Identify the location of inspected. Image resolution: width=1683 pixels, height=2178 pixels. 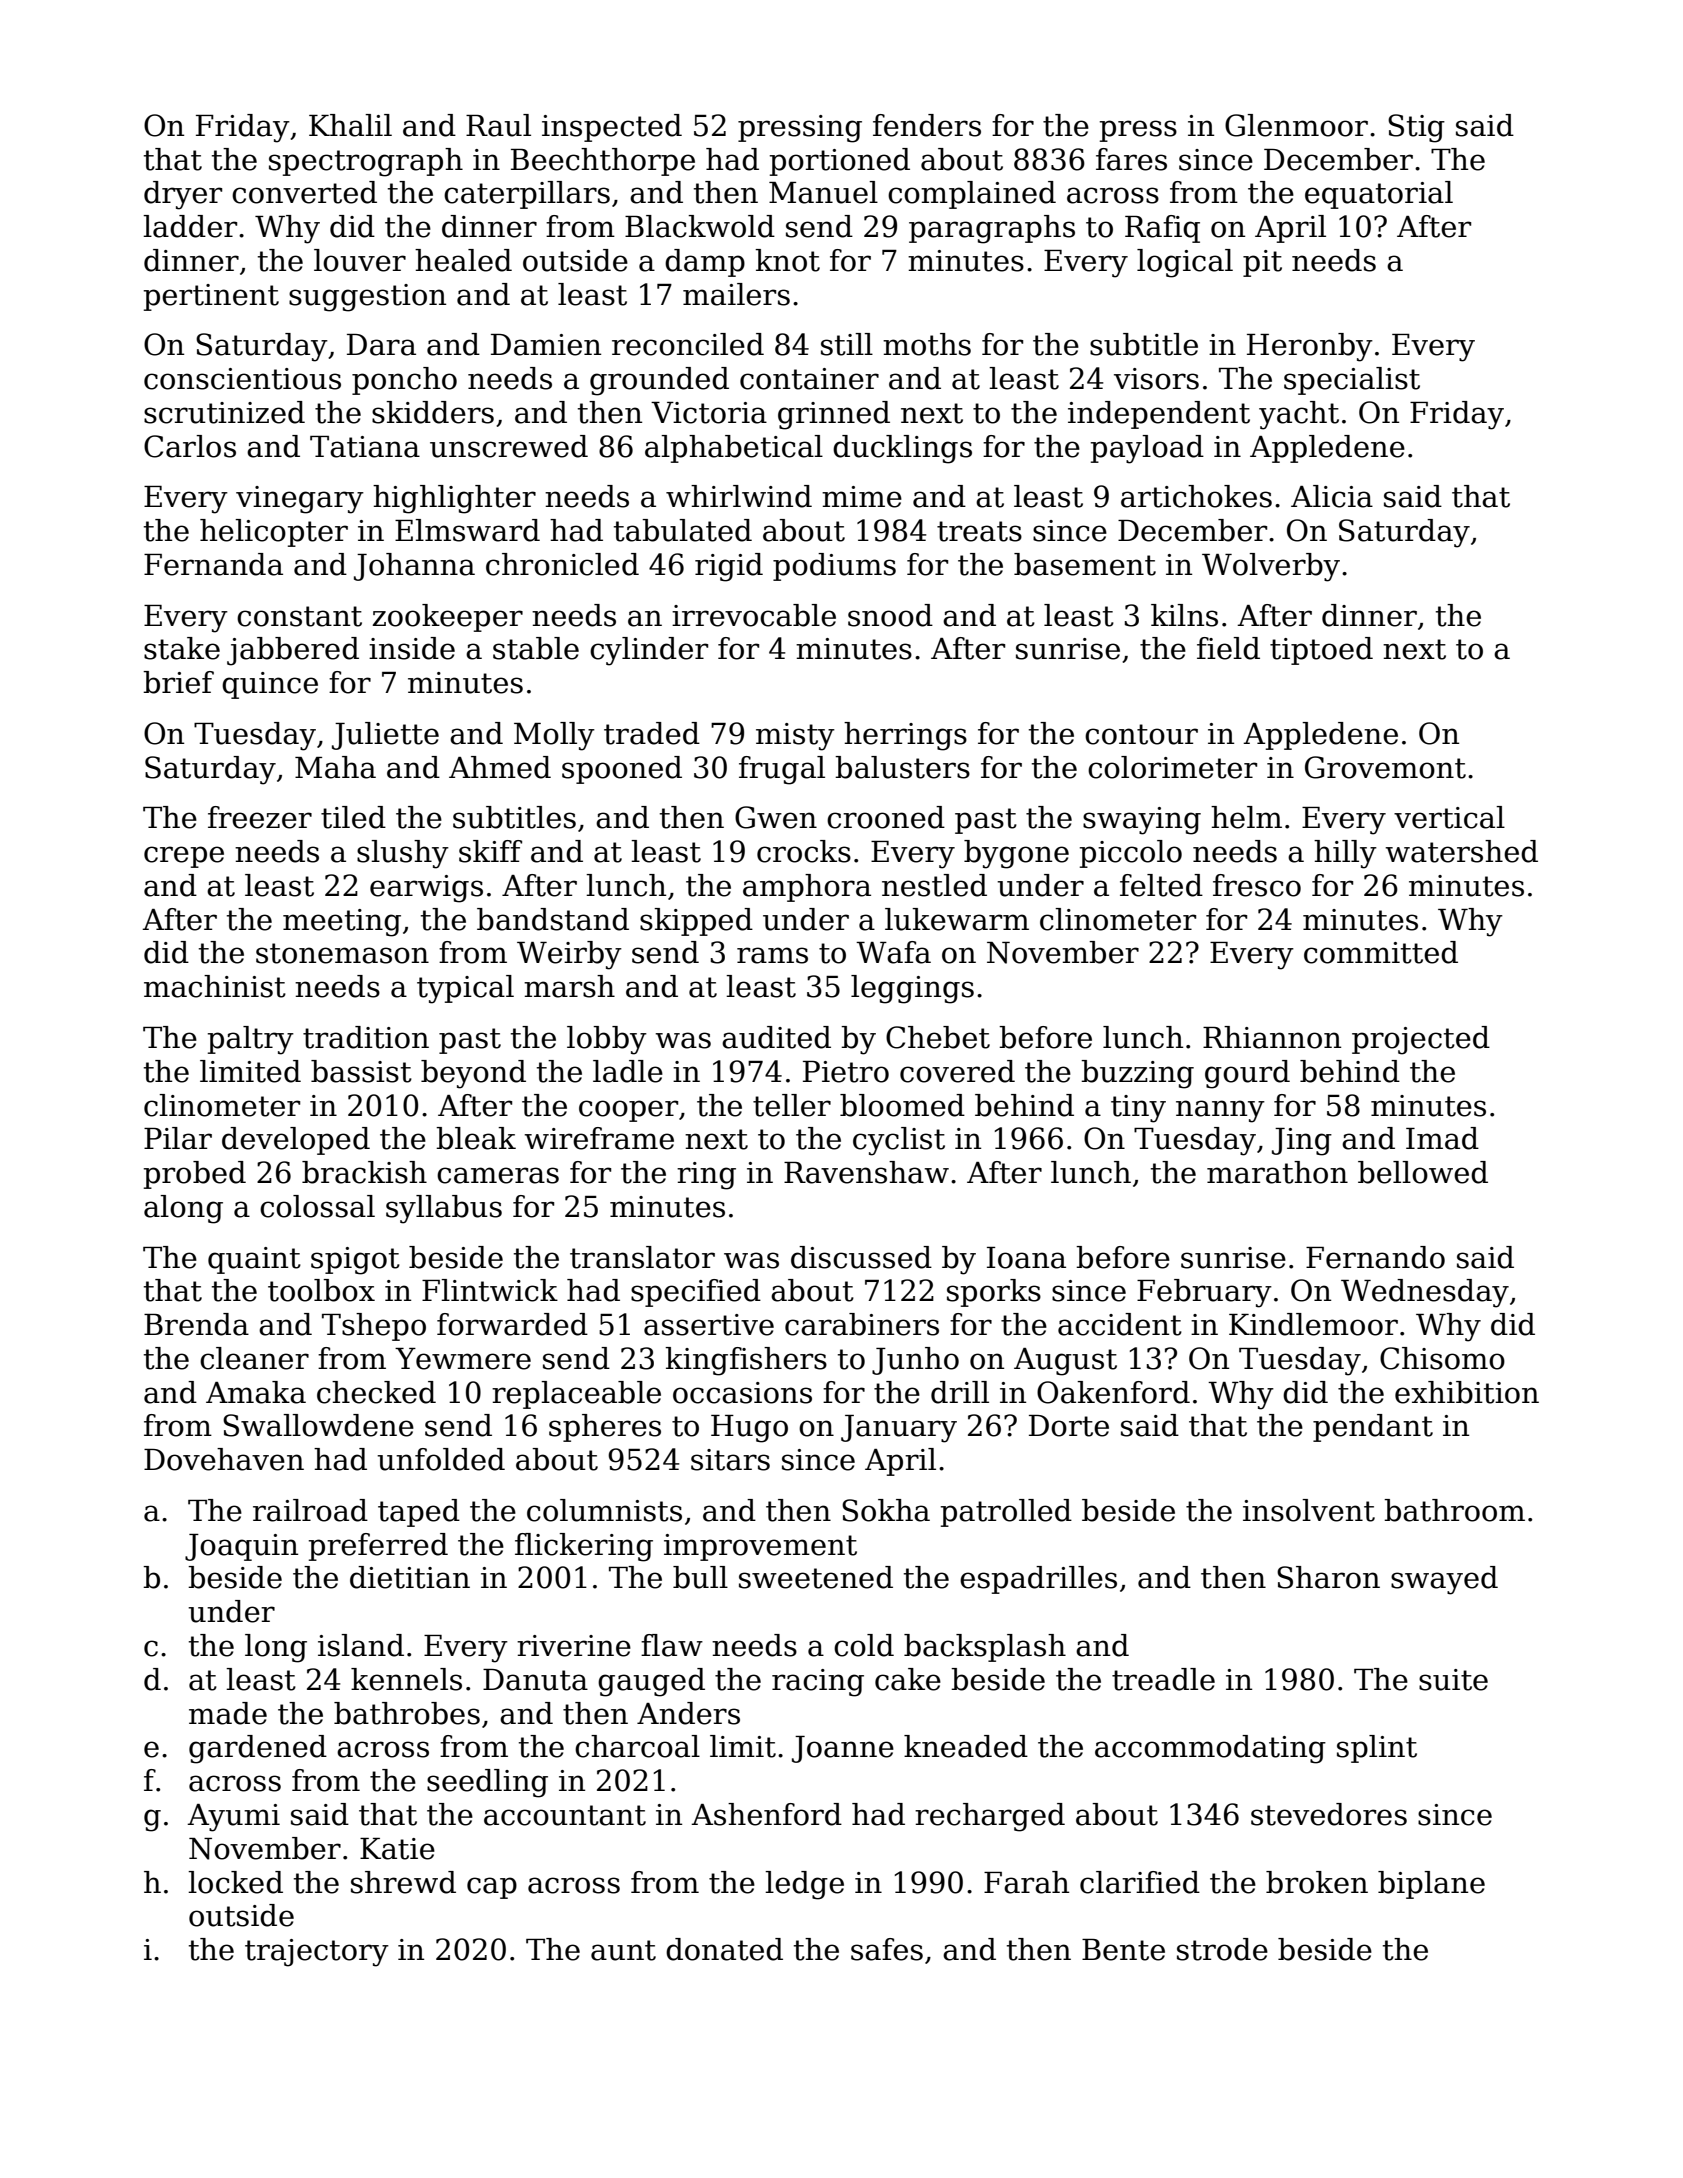
(612, 128).
